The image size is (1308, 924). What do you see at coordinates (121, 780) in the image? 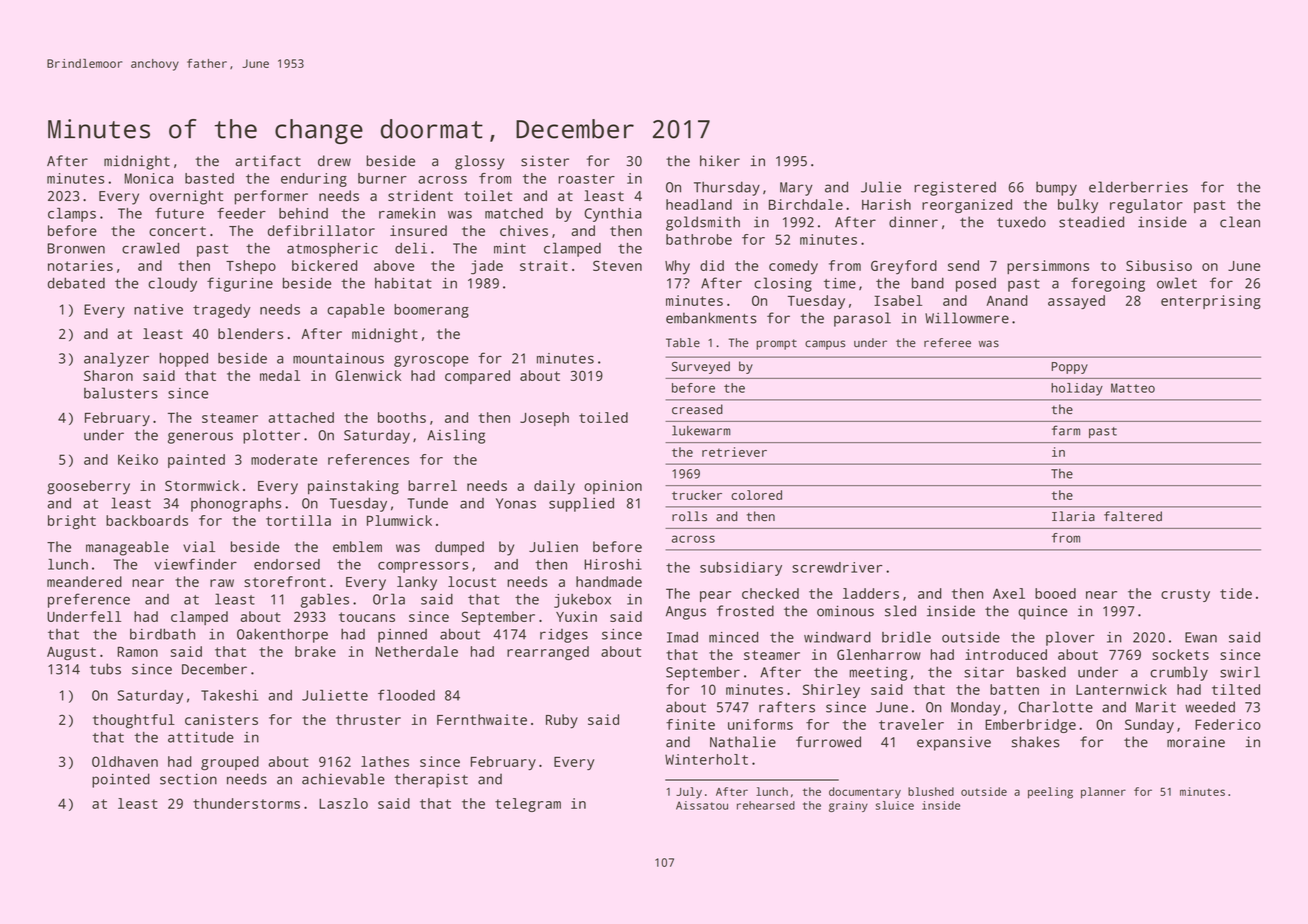
I see `pointed` at bounding box center [121, 780].
